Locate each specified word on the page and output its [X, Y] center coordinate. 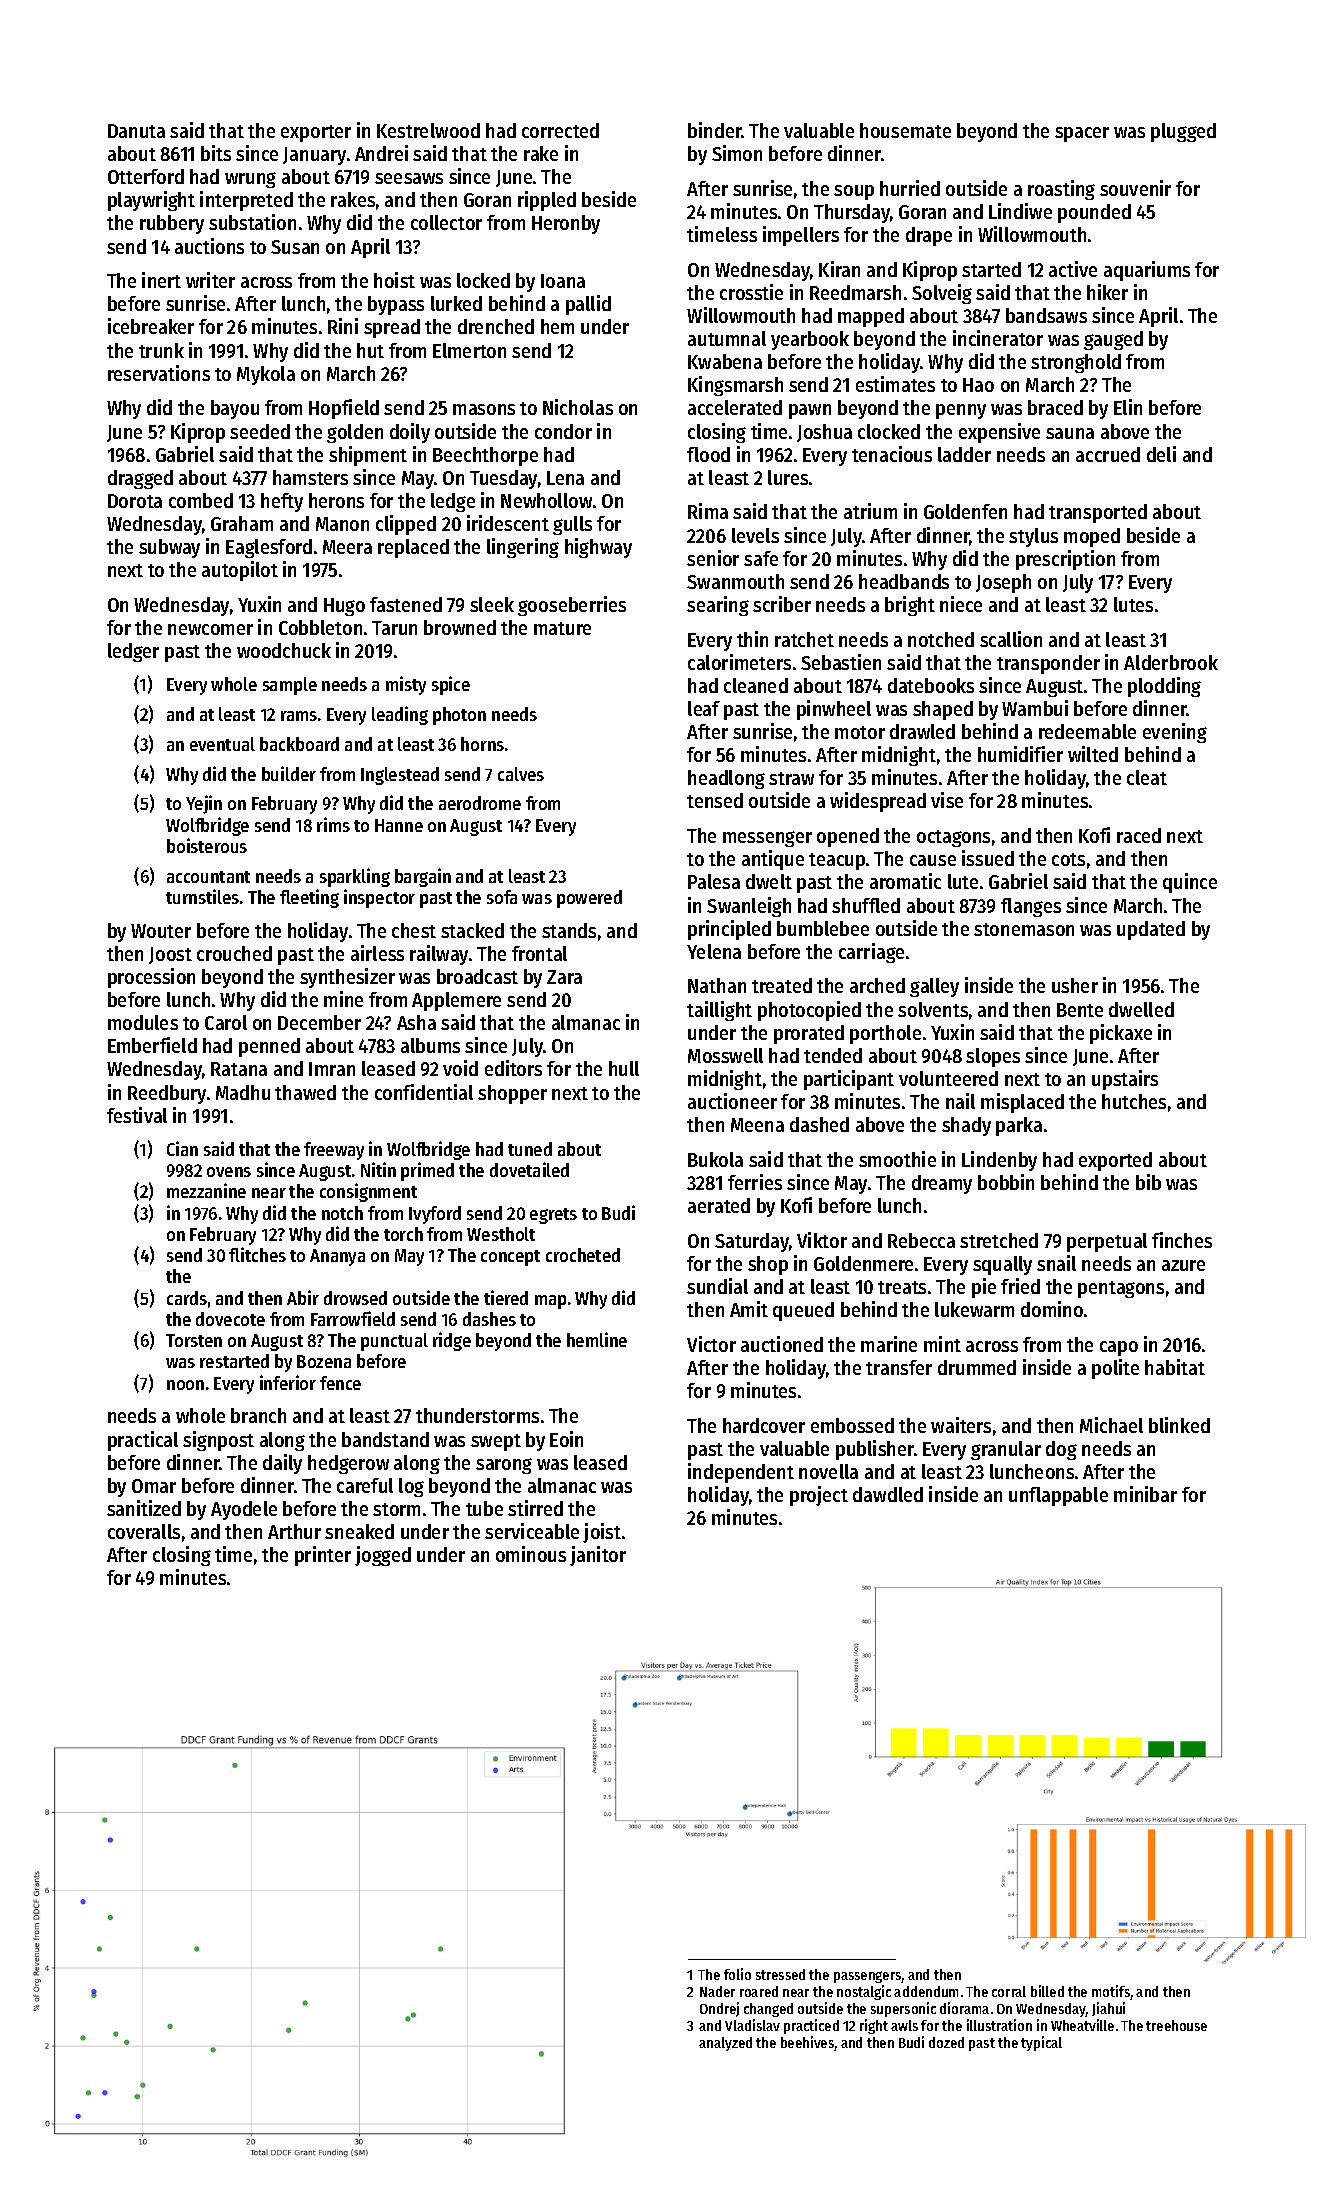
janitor [598, 1556]
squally [1002, 1265]
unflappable [1058, 1496]
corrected [560, 130]
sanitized [144, 1508]
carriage [871, 953]
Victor [711, 1344]
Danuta [136, 131]
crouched [234, 953]
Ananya [337, 1257]
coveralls [144, 1531]
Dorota [135, 501]
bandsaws [1046, 315]
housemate [905, 130]
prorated [809, 1034]
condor [563, 431]
